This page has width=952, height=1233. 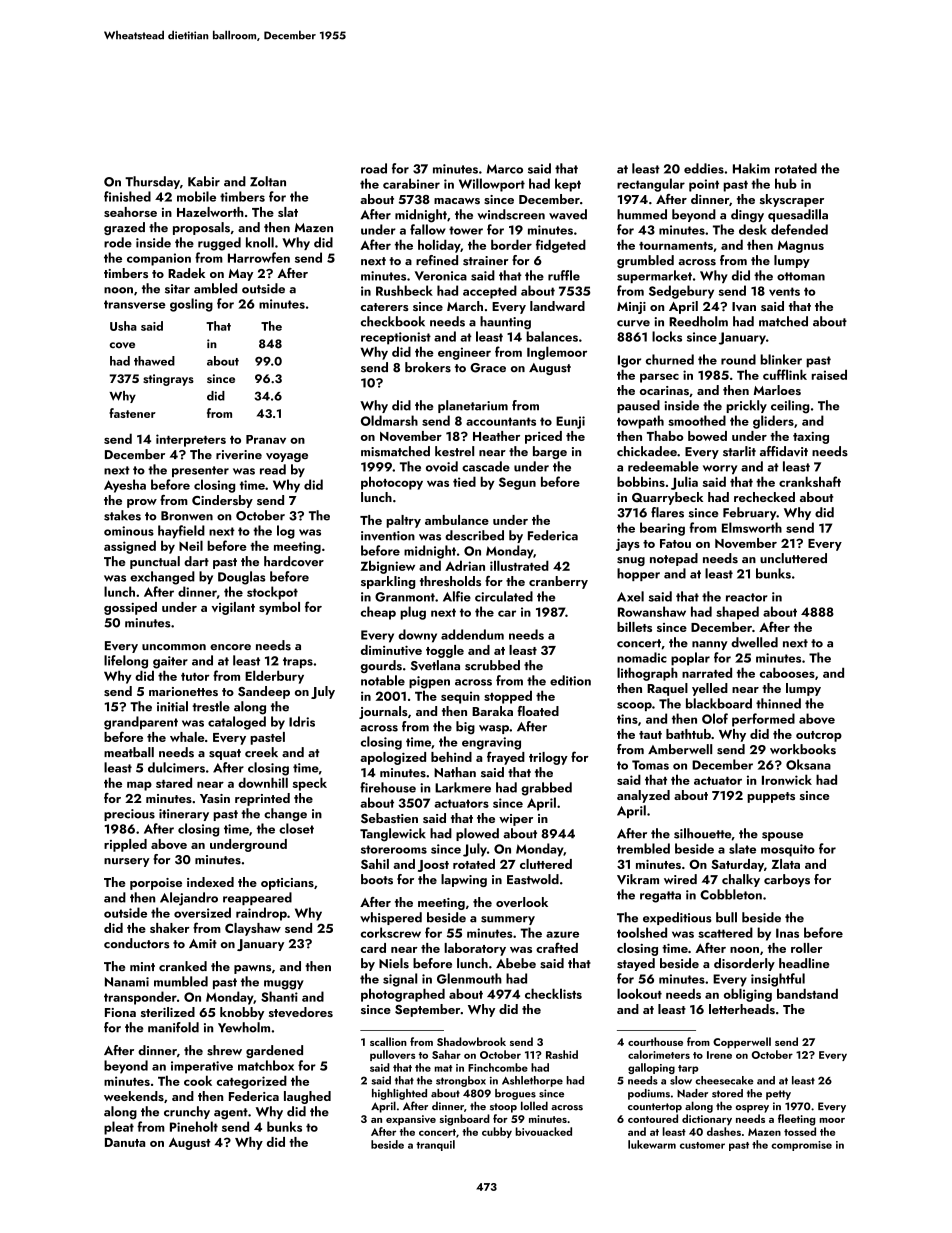 What do you see at coordinates (517, 483) in the page?
I see `Segun` at bounding box center [517, 483].
